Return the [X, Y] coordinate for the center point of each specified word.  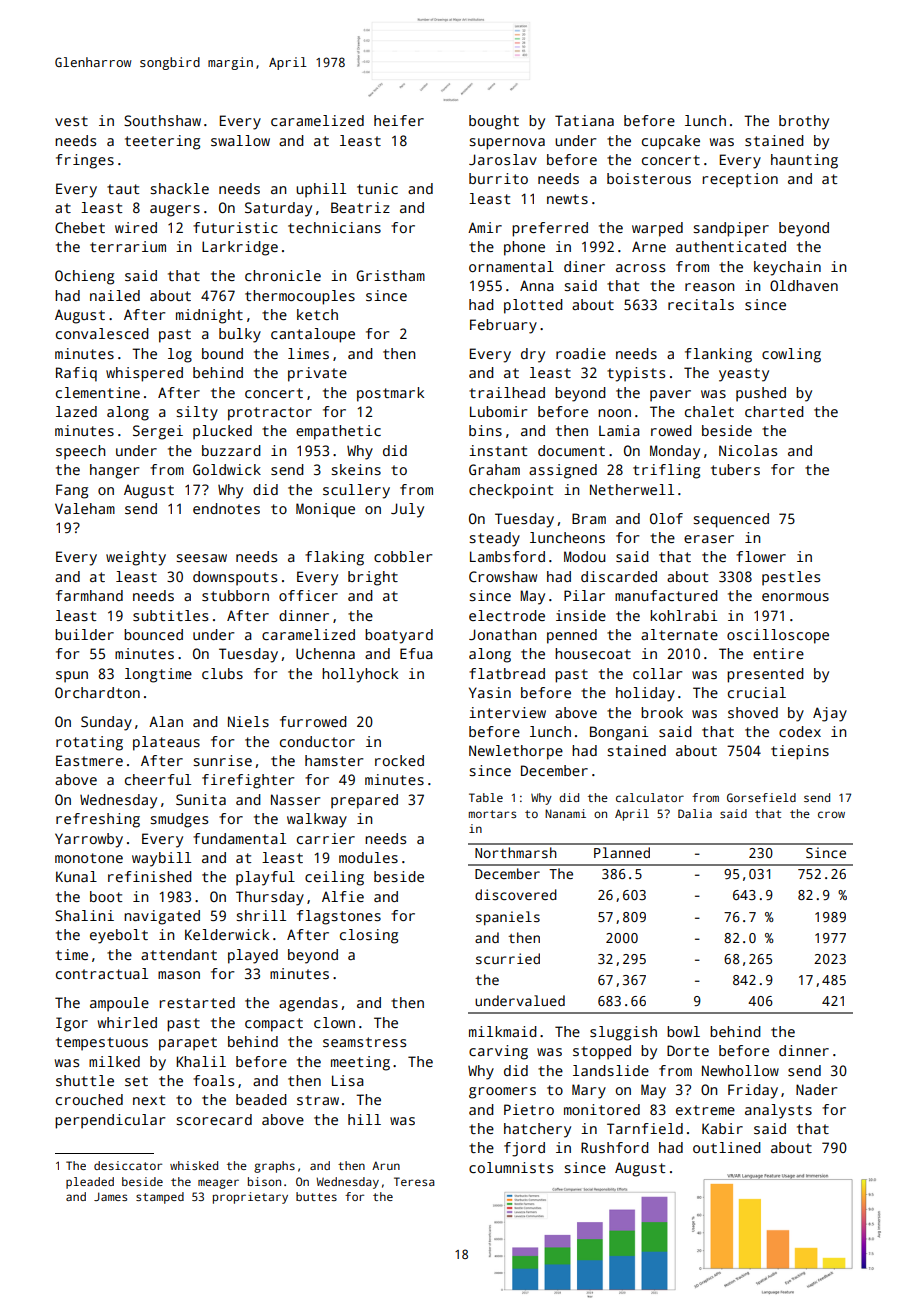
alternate [679, 634]
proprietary [250, 1198]
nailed [115, 295]
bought [494, 122]
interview [507, 712]
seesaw [201, 558]
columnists [511, 1167]
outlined [727, 1147]
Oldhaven [804, 285]
